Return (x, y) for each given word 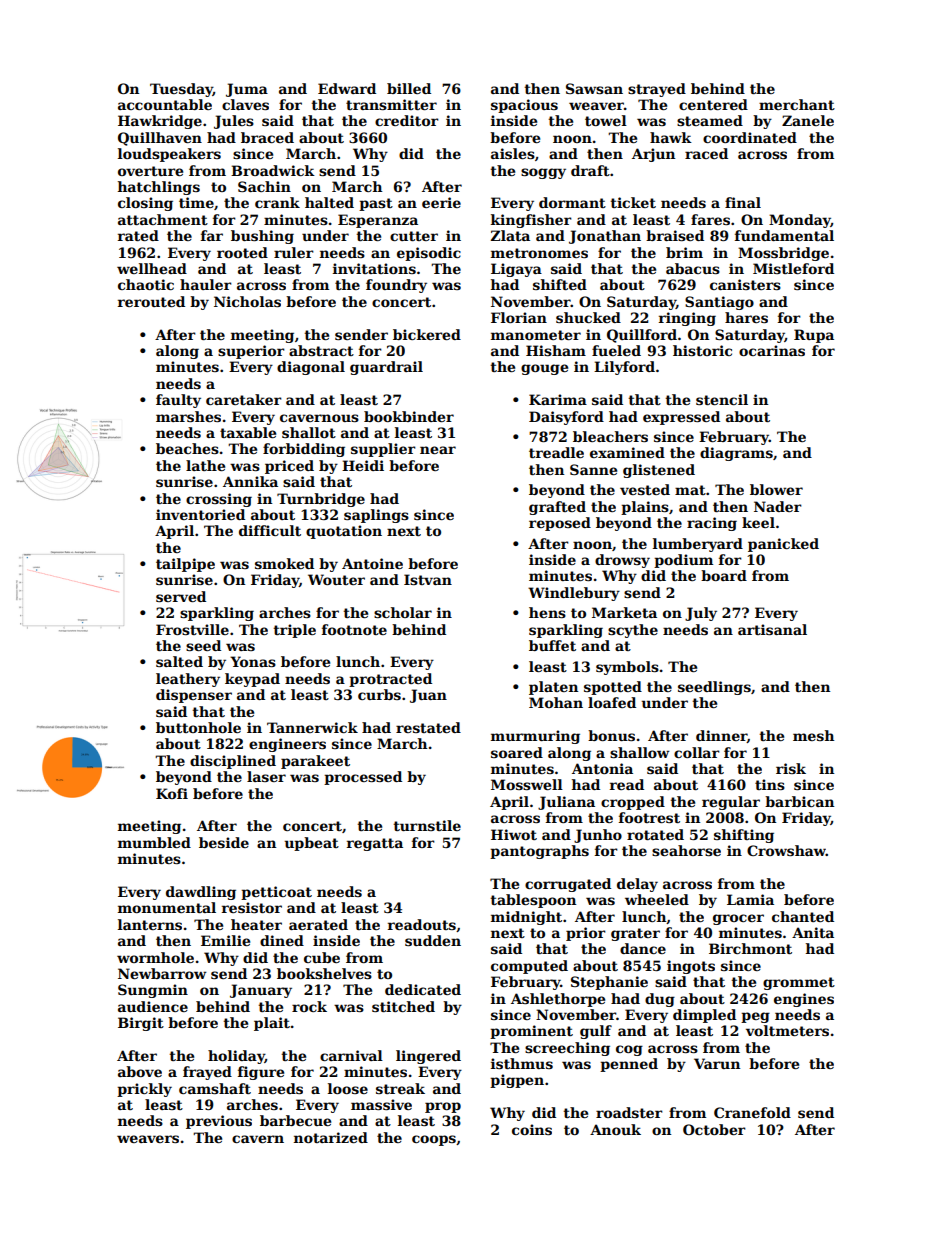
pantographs (539, 852)
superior (251, 352)
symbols (627, 668)
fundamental (784, 235)
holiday (236, 1057)
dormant (572, 202)
